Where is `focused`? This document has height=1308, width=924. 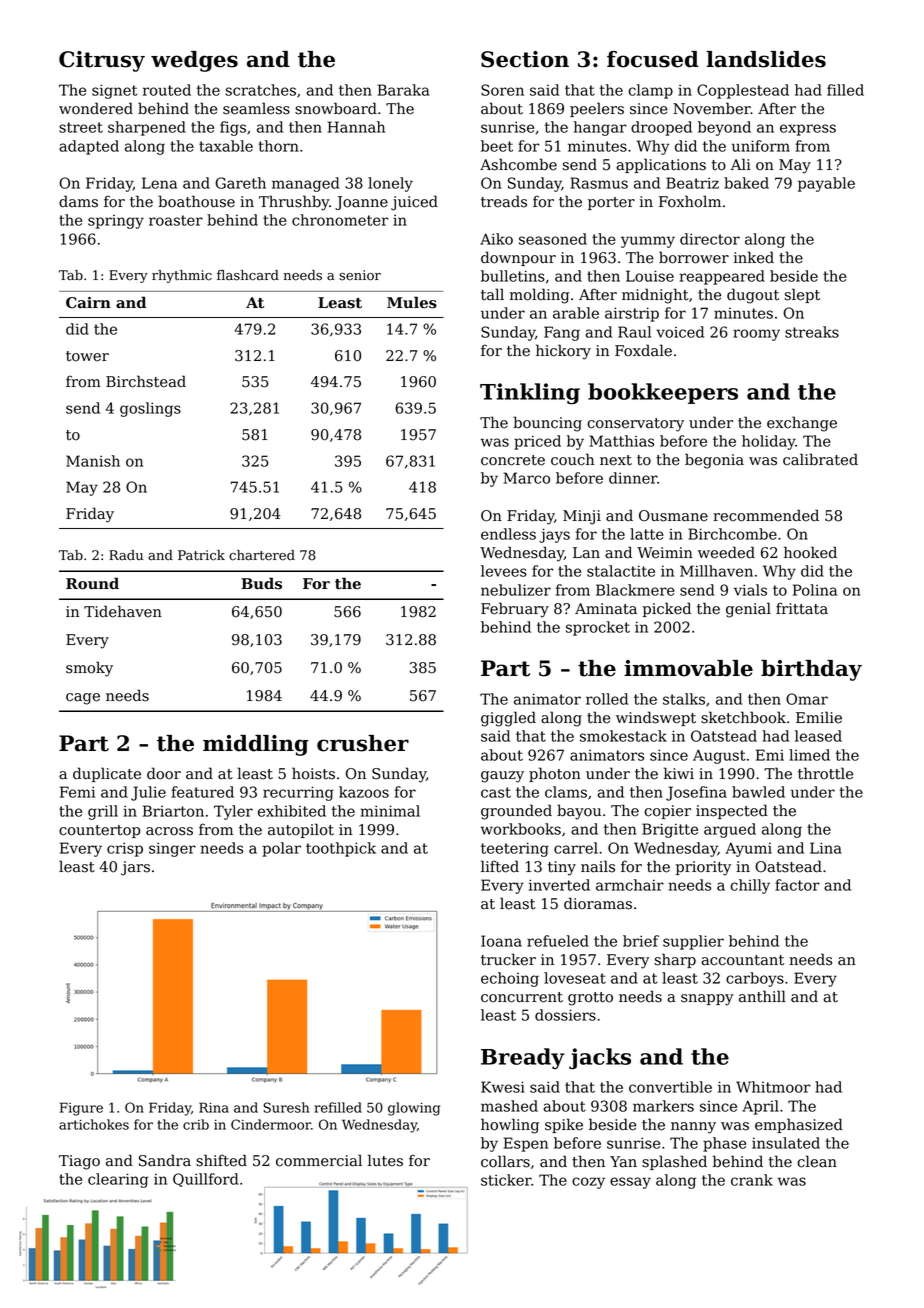
focused is located at coordinates (653, 59).
